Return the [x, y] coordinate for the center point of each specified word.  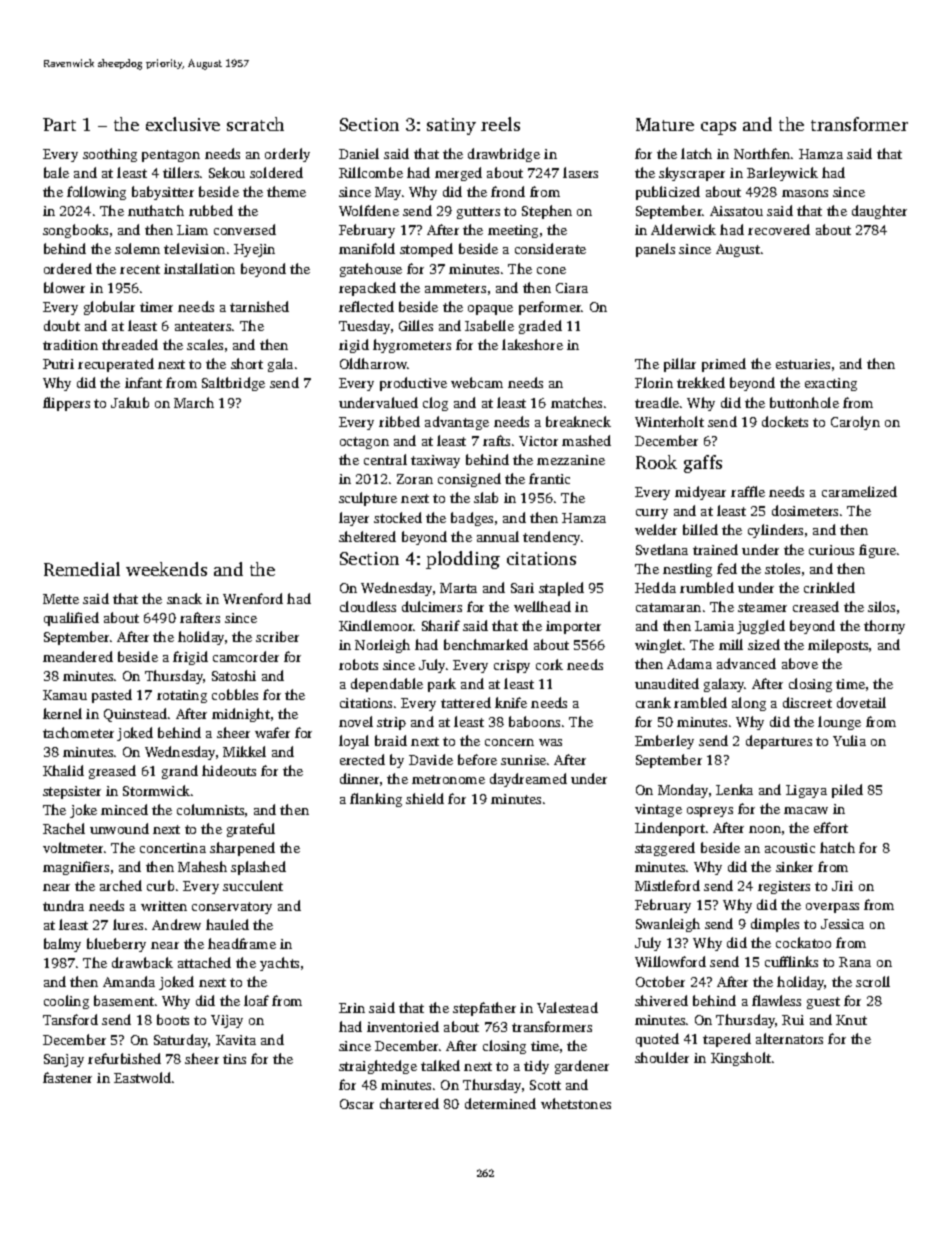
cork [549, 664]
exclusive [183, 124]
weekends [166, 569]
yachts [279, 964]
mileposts [838, 646]
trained [715, 549]
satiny [451, 126]
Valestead [567, 1007]
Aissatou [736, 211]
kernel [62, 713]
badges [472, 519]
